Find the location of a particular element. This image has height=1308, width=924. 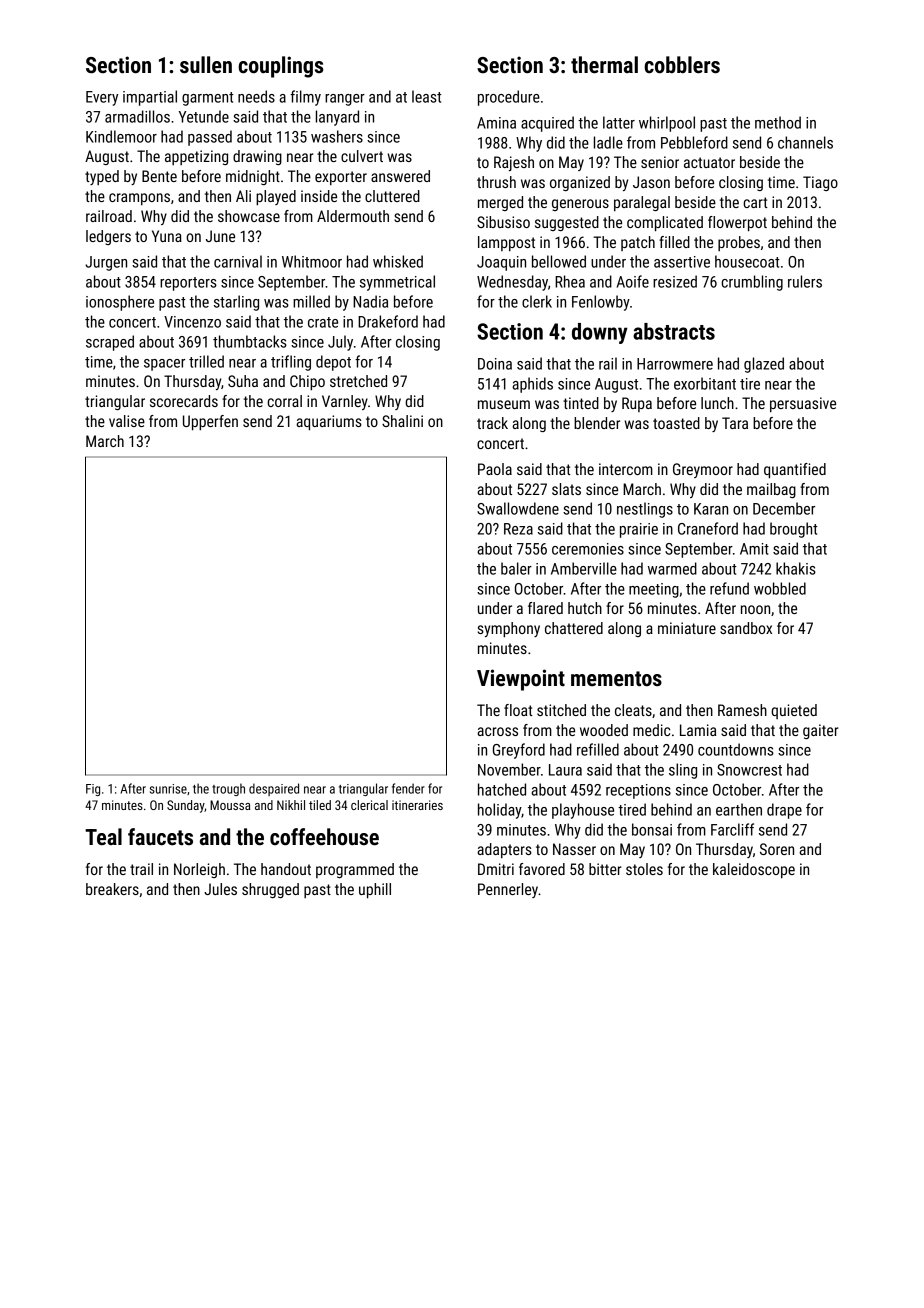

track is located at coordinates (492, 423).
